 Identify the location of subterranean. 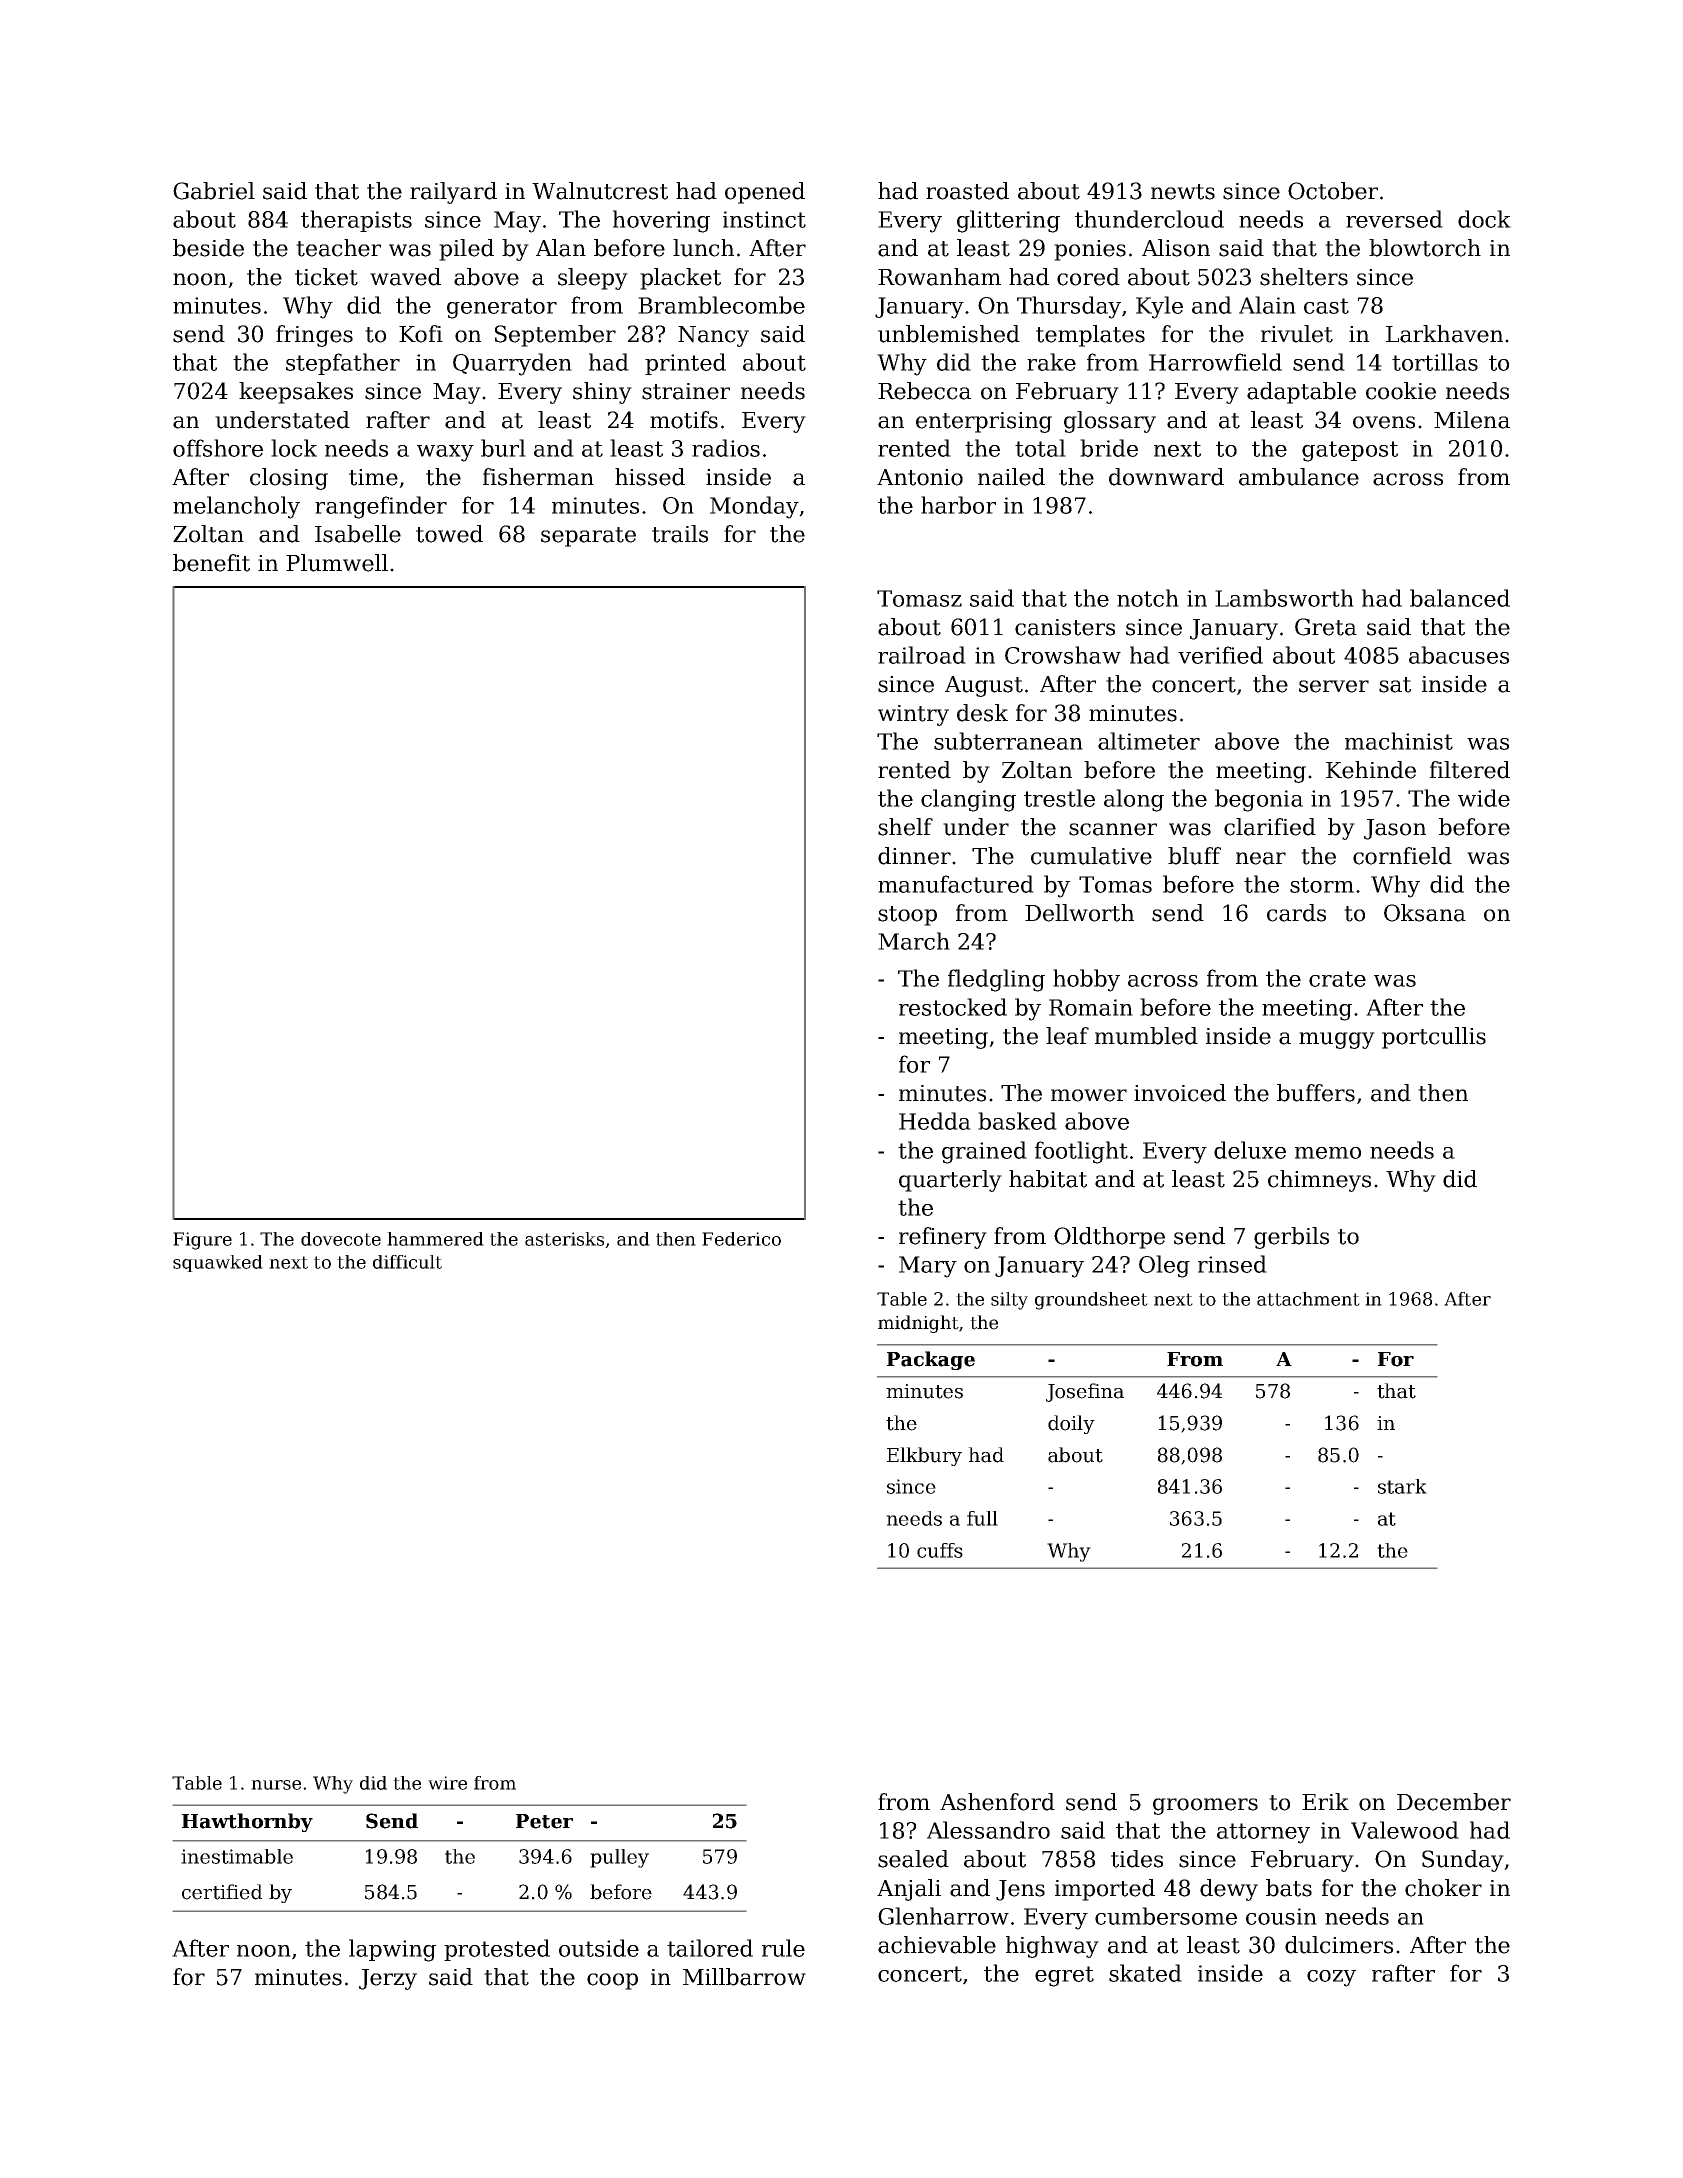
(1008, 741).
